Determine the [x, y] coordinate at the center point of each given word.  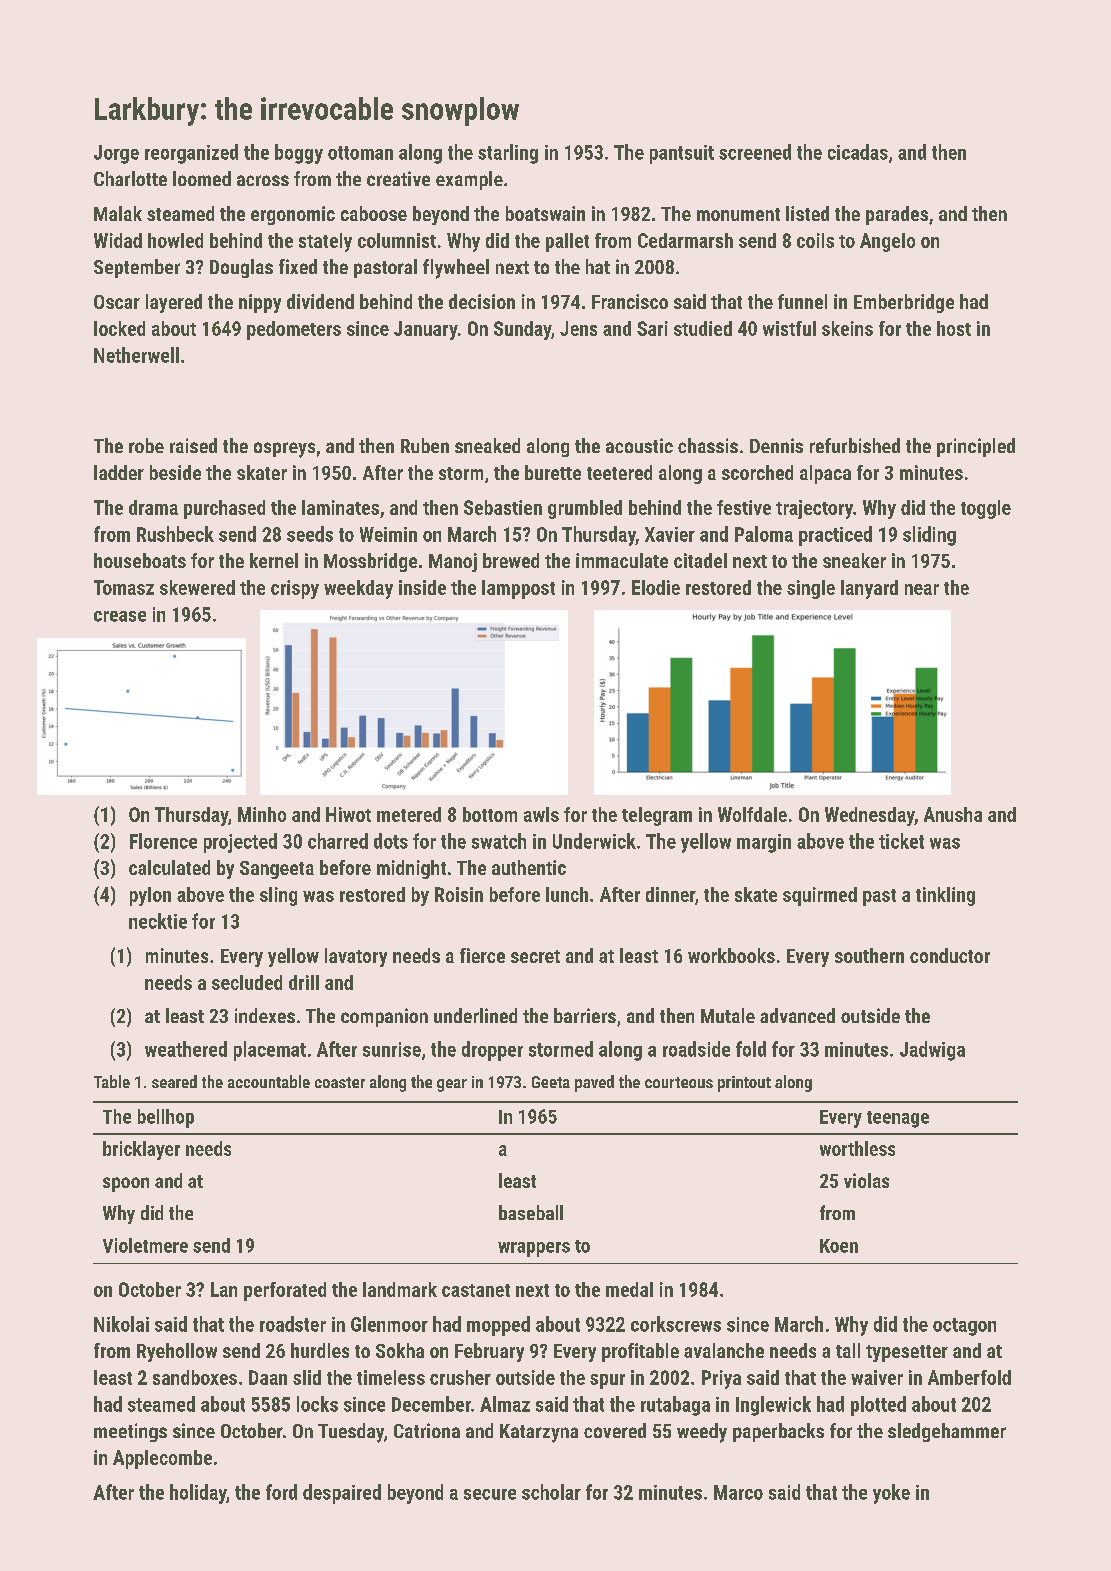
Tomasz [124, 587]
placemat [270, 1051]
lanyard [869, 589]
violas [866, 1180]
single [811, 589]
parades [897, 215]
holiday [198, 1494]
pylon [150, 896]
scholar [551, 1492]
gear [452, 1085]
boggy [299, 154]
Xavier [670, 534]
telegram [657, 816]
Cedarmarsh [685, 240]
